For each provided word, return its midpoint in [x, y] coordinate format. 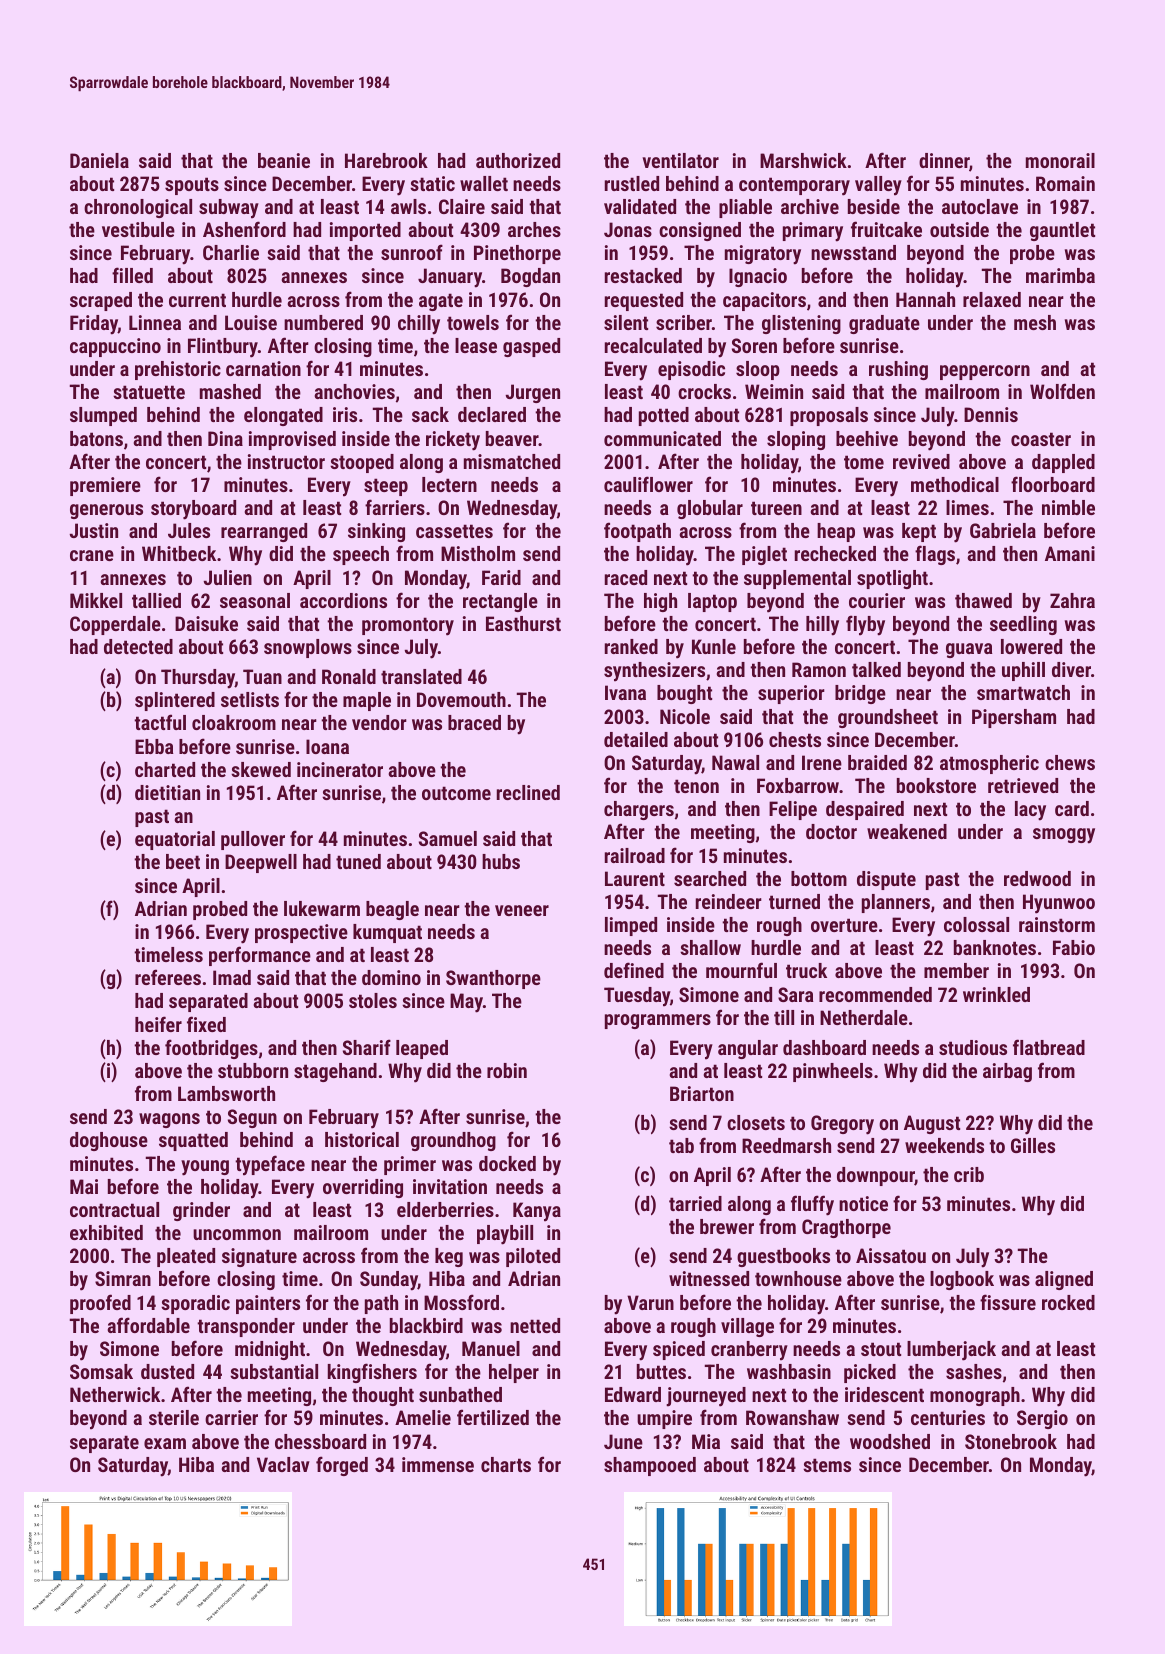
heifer [158, 1024]
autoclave [980, 206]
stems [827, 1465]
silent [626, 322]
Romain [1065, 183]
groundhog [453, 1141]
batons [96, 438]
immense [438, 1464]
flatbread [1049, 1047]
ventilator [680, 160]
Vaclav [283, 1464]
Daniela [99, 160]
